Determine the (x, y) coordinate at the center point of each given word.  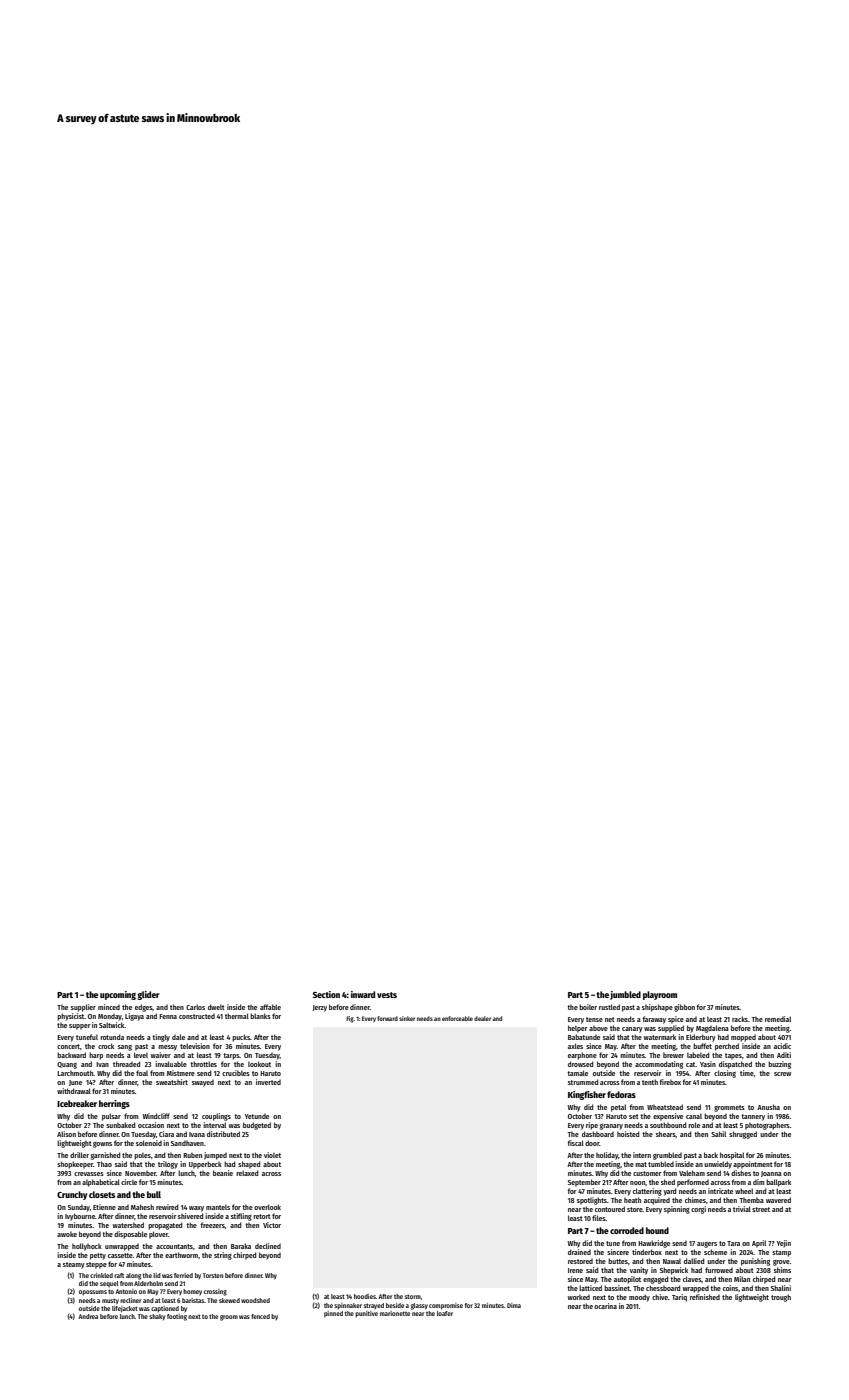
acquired (657, 1201)
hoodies (365, 1296)
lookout (259, 1064)
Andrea (88, 1316)
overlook (267, 1207)
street (761, 1209)
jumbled (625, 995)
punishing (755, 1262)
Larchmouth (75, 1073)
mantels (218, 1207)
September (584, 1183)
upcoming (118, 995)
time (747, 1073)
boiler (588, 1007)
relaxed (247, 1173)
